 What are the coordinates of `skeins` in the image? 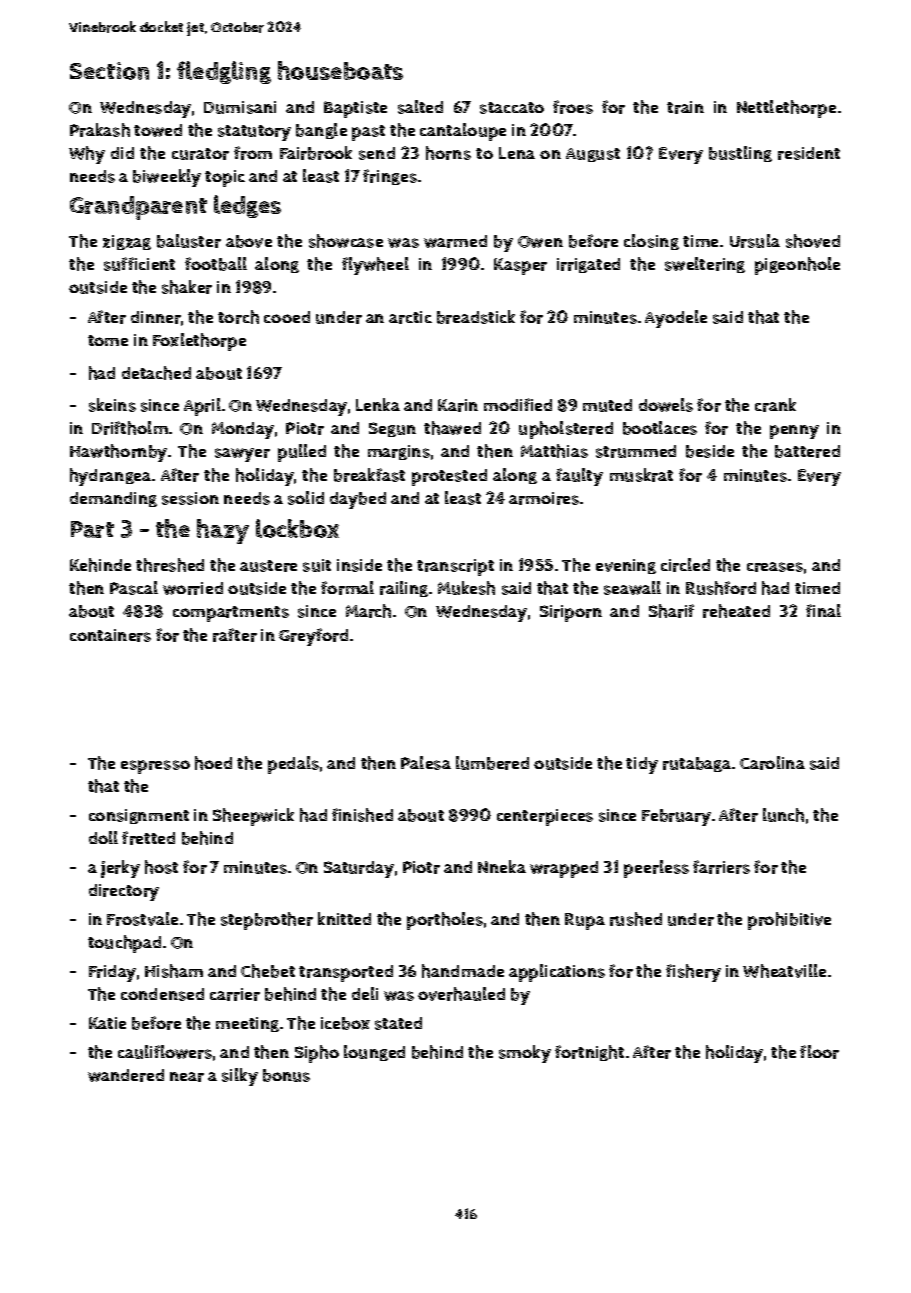 It's located at (112, 405).
